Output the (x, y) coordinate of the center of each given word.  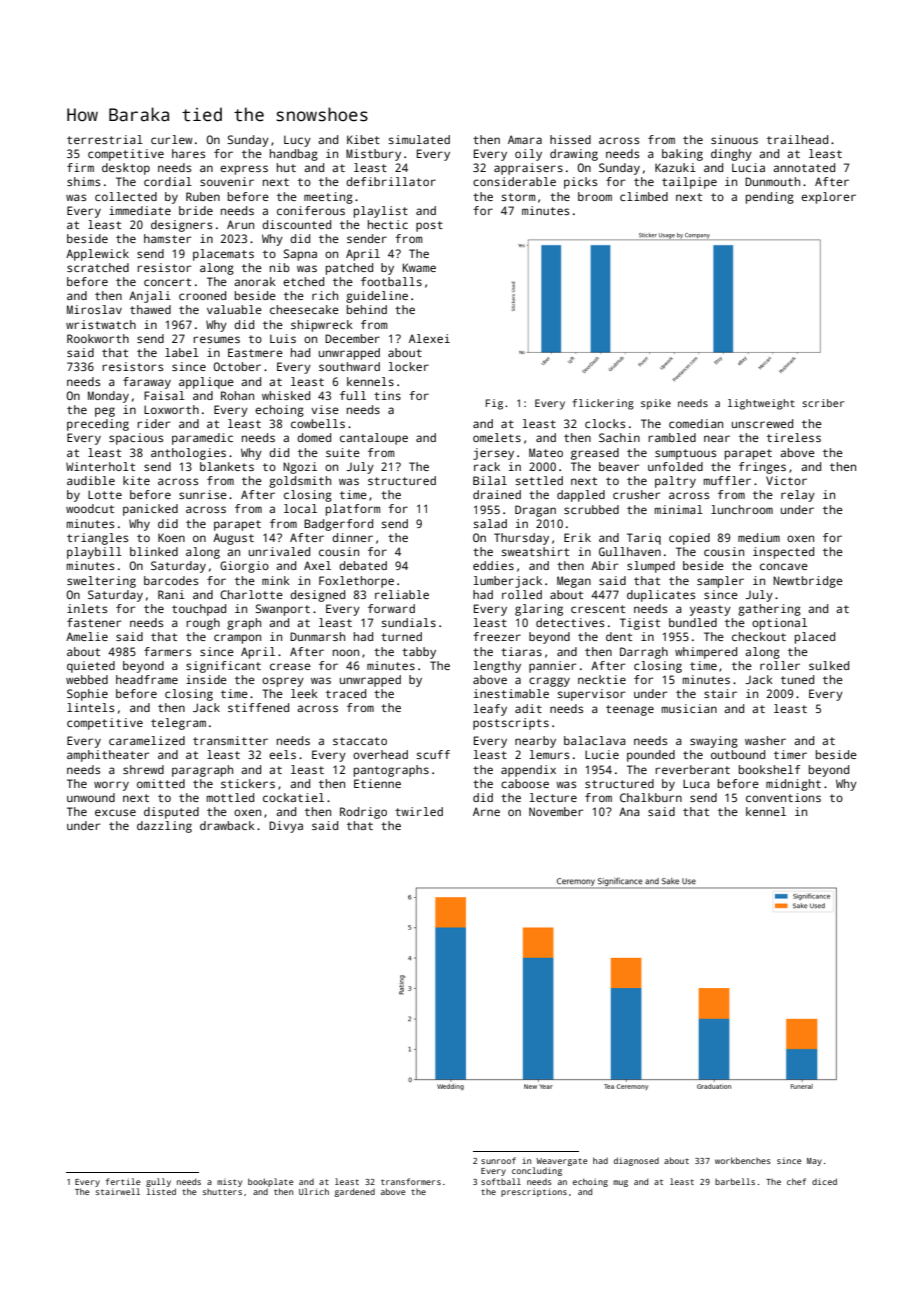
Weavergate (561, 1162)
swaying (714, 742)
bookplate (270, 1182)
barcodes (171, 580)
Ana (629, 811)
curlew (172, 139)
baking (682, 155)
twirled (419, 811)
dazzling (164, 827)
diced (824, 1181)
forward (391, 608)
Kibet (363, 139)
